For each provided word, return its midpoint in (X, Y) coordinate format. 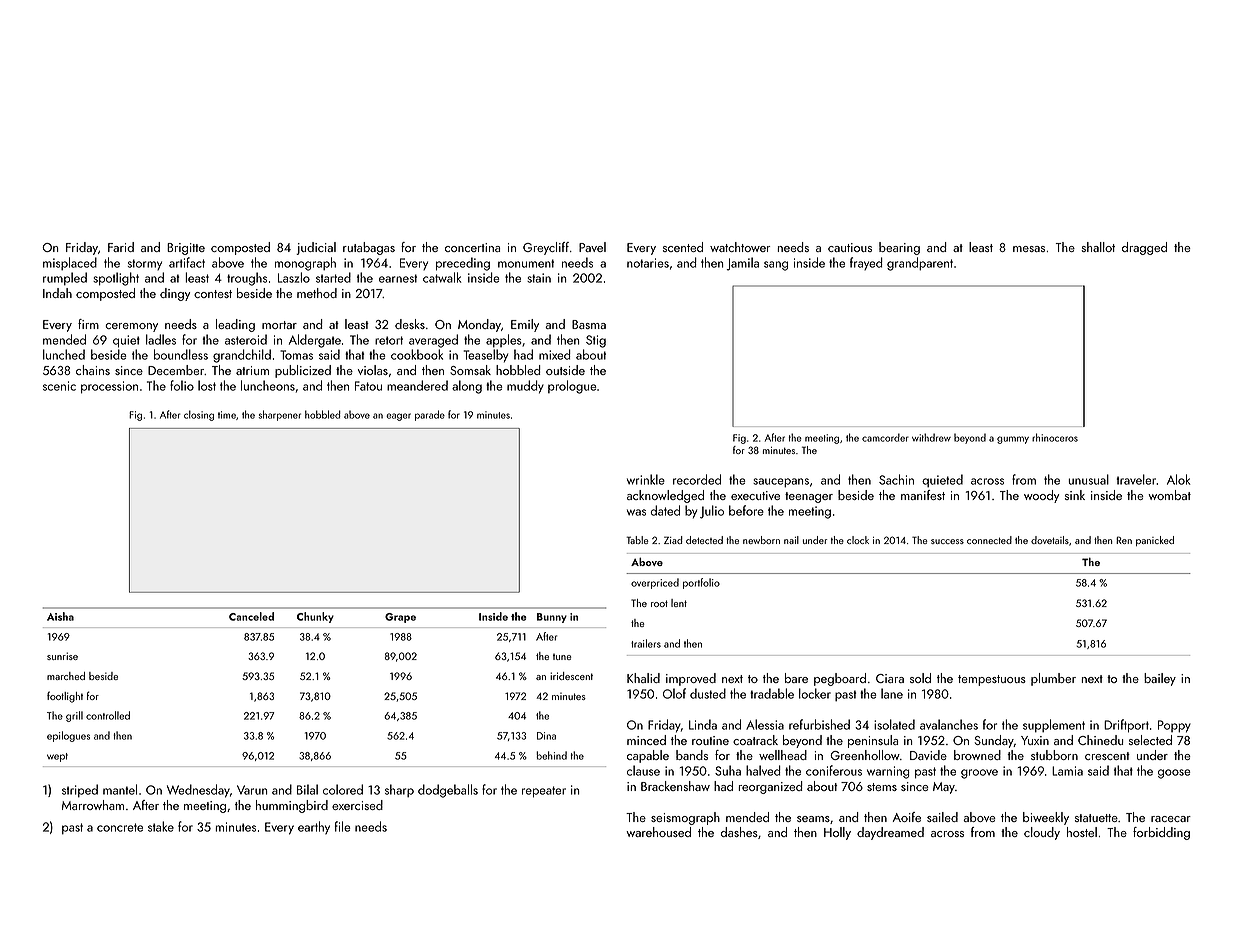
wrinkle (646, 479)
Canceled (251, 616)
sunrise (62, 656)
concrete (120, 827)
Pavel (592, 247)
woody (1041, 496)
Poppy (1174, 726)
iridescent (571, 676)
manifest (923, 495)
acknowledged (665, 496)
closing (199, 415)
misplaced (70, 263)
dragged (1144, 248)
